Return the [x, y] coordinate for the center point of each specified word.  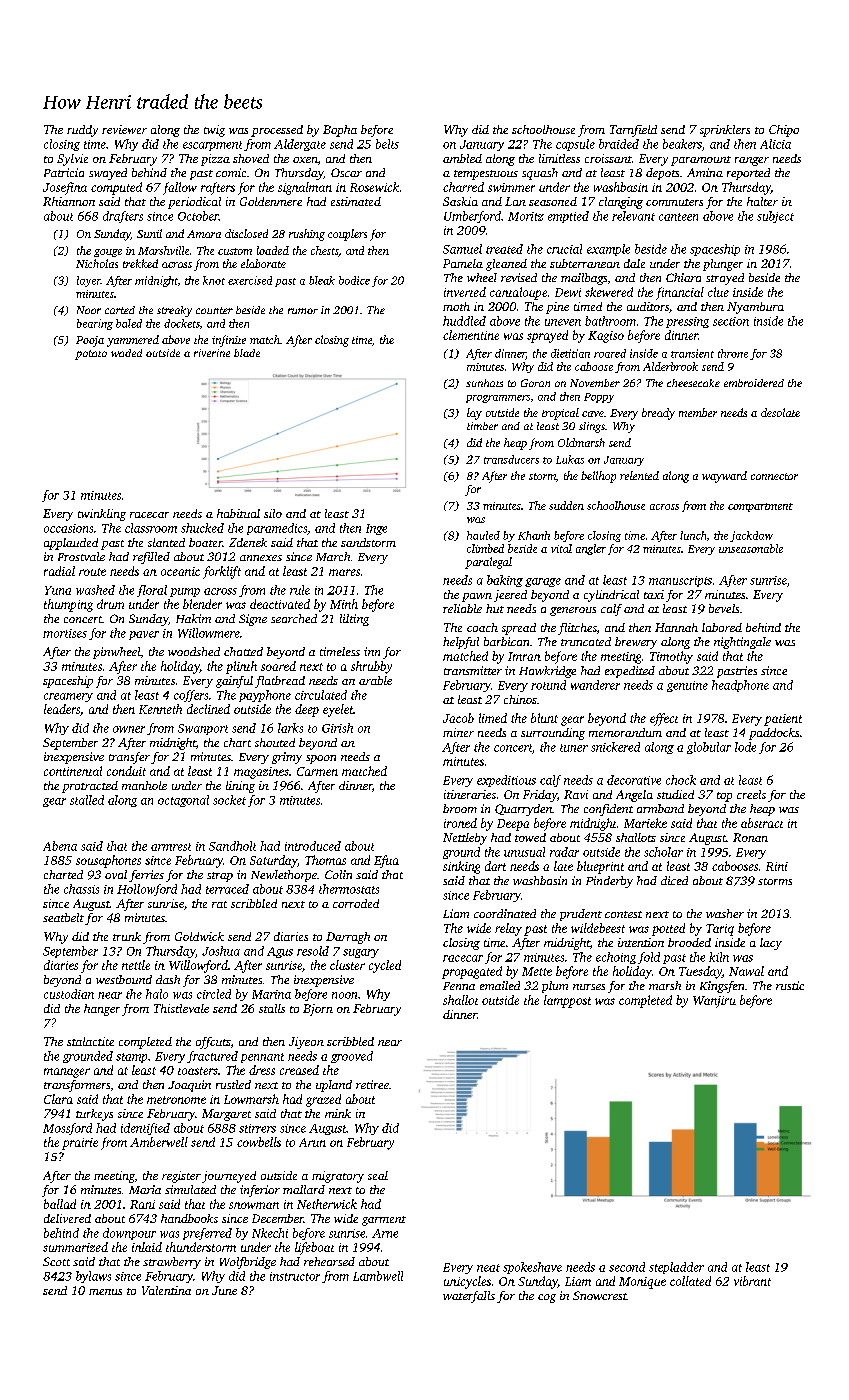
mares [344, 572]
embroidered [754, 383]
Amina [705, 172]
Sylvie [72, 160]
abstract [762, 823]
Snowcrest [600, 1295]
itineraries [470, 794]
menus [105, 1292]
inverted [465, 292]
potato [91, 355]
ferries [146, 876]
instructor [295, 1276]
